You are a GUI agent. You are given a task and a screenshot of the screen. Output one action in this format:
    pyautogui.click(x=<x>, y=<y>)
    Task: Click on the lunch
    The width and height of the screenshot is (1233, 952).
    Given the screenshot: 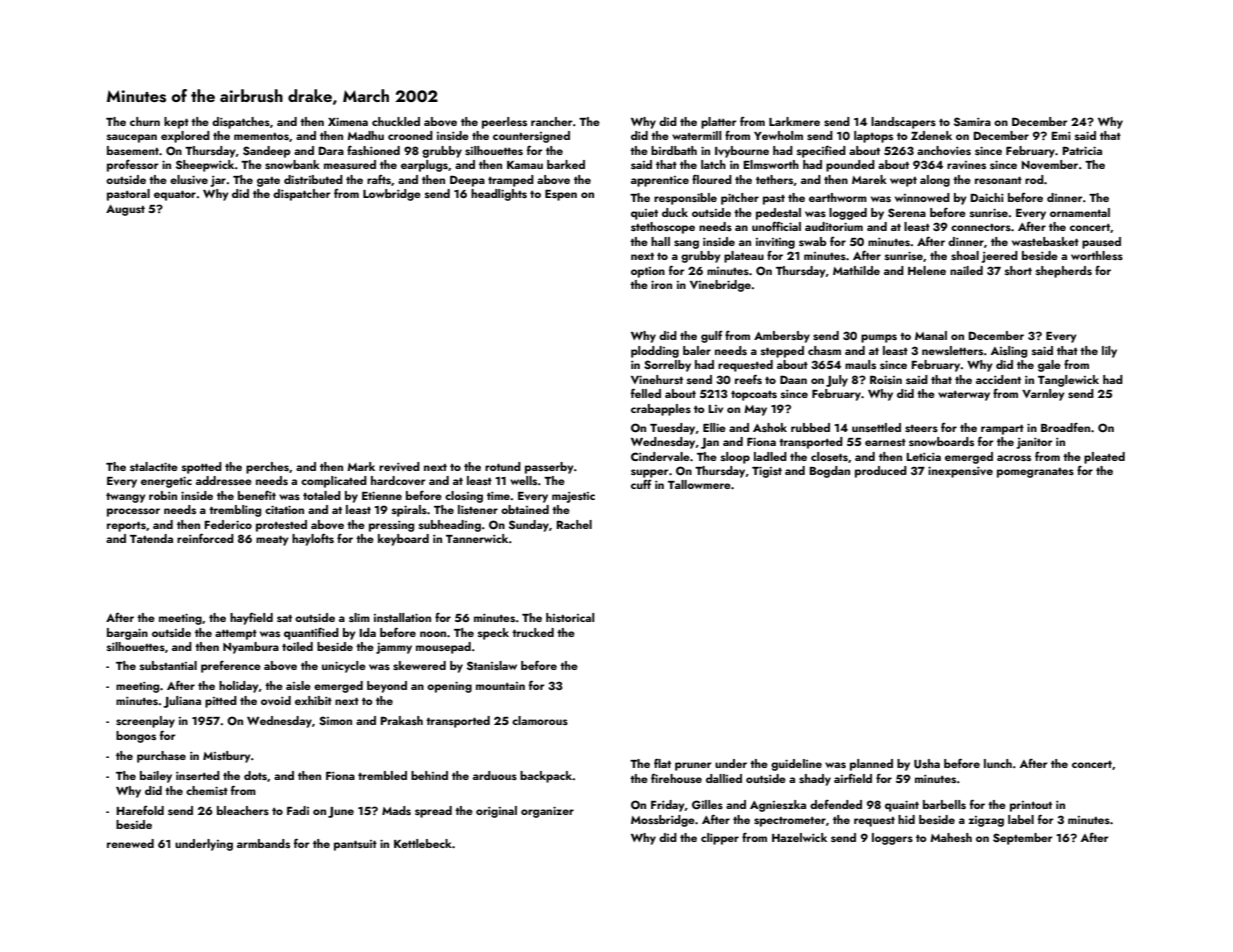 What is the action you would take?
    pyautogui.click(x=998, y=763)
